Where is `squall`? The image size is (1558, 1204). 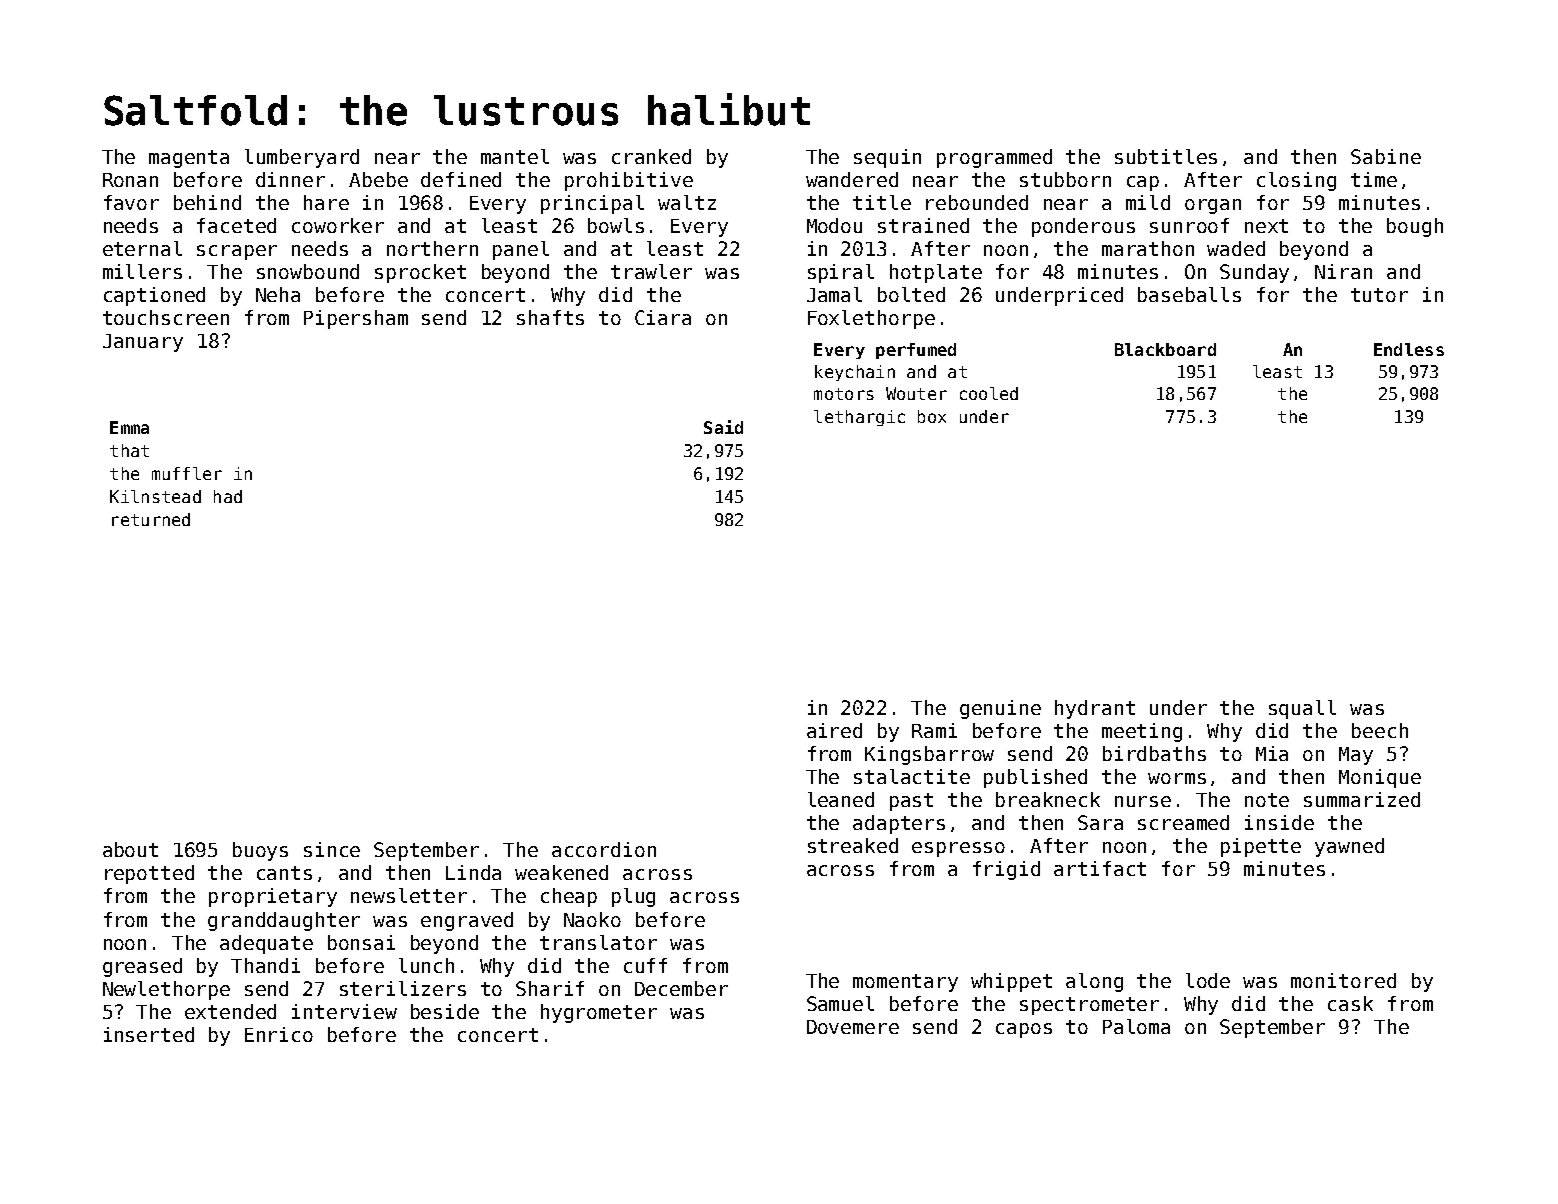
squall is located at coordinates (1302, 709).
